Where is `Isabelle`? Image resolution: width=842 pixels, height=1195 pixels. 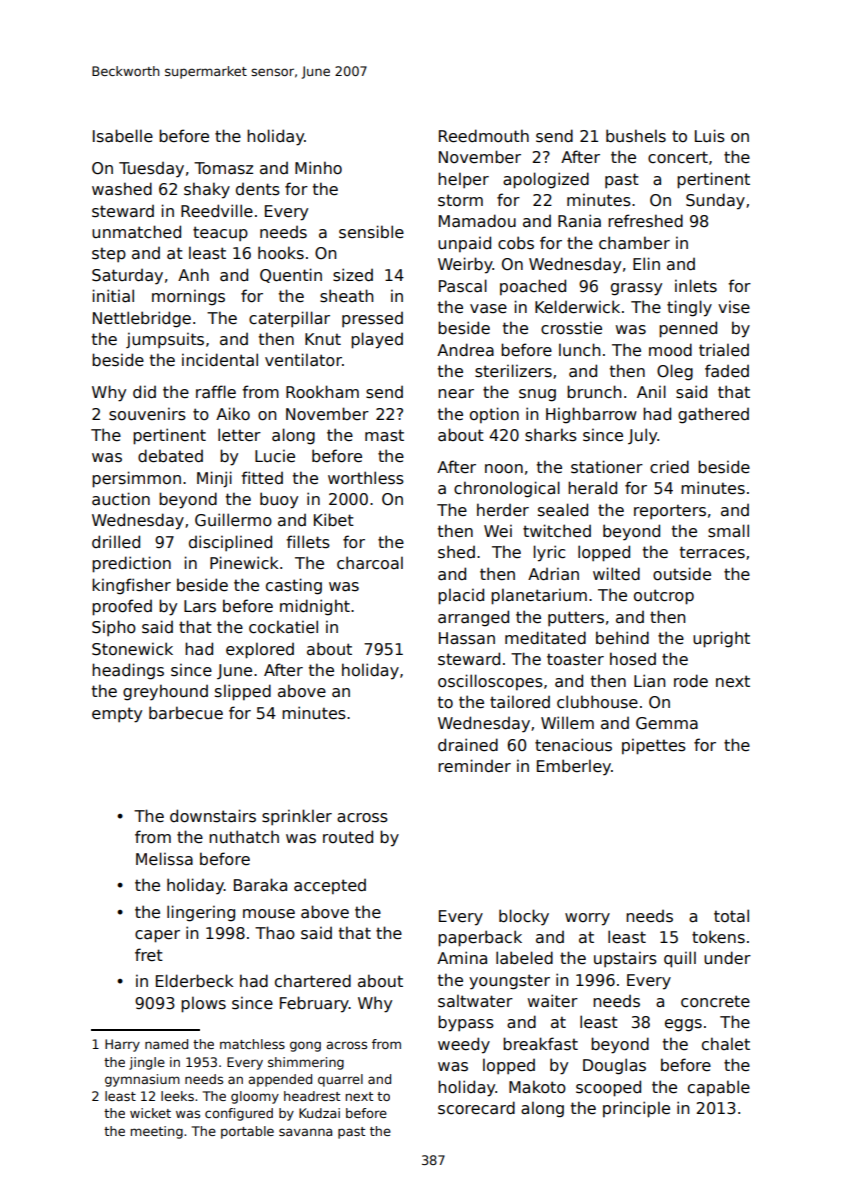
Isabelle is located at coordinates (123, 135).
